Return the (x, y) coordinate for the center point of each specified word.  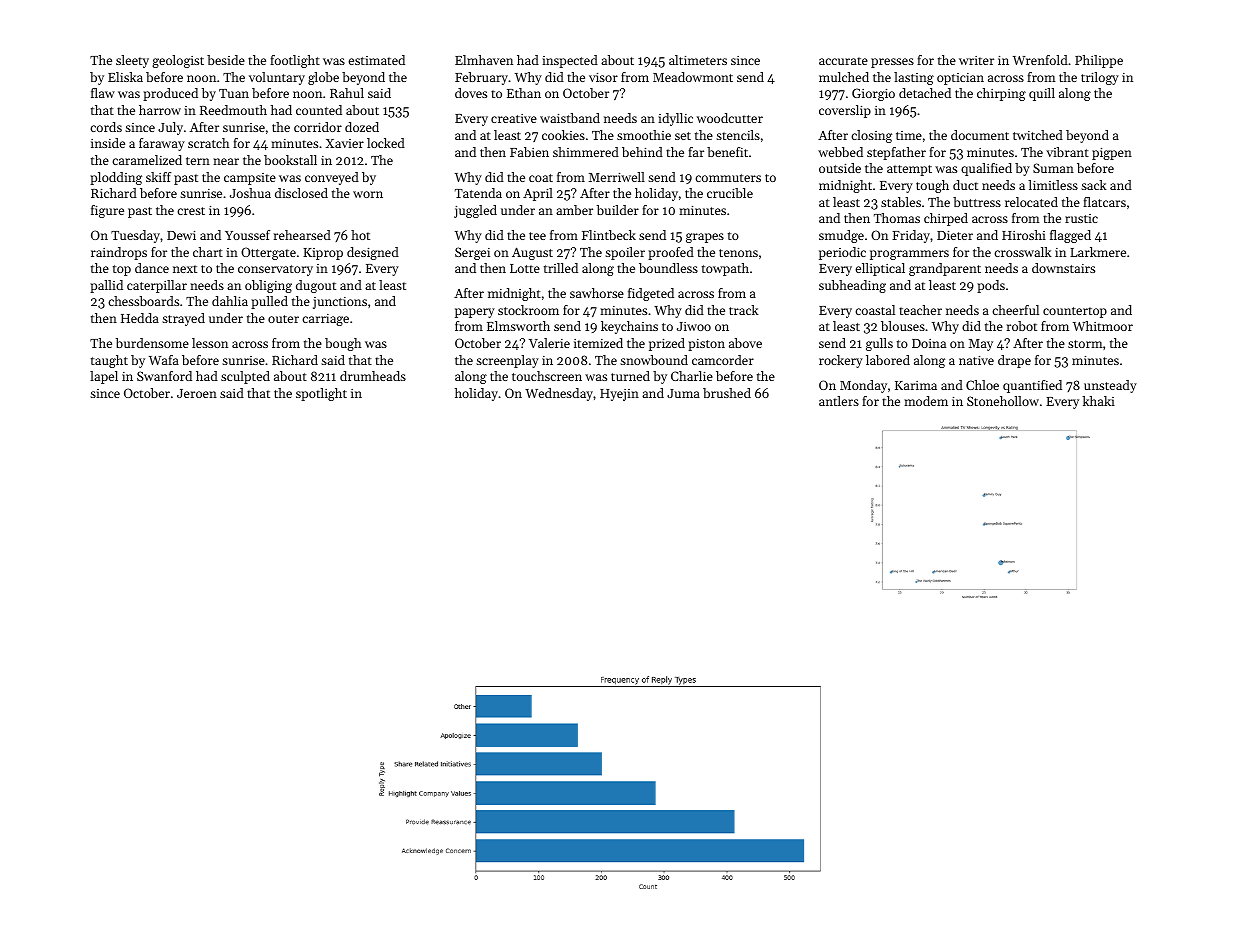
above (745, 343)
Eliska (125, 77)
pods (991, 286)
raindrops (119, 253)
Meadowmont (693, 77)
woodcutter (730, 118)
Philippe (1099, 61)
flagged (1070, 236)
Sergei (472, 253)
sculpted (245, 377)
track (744, 310)
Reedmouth (233, 110)
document (980, 135)
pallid (106, 286)
